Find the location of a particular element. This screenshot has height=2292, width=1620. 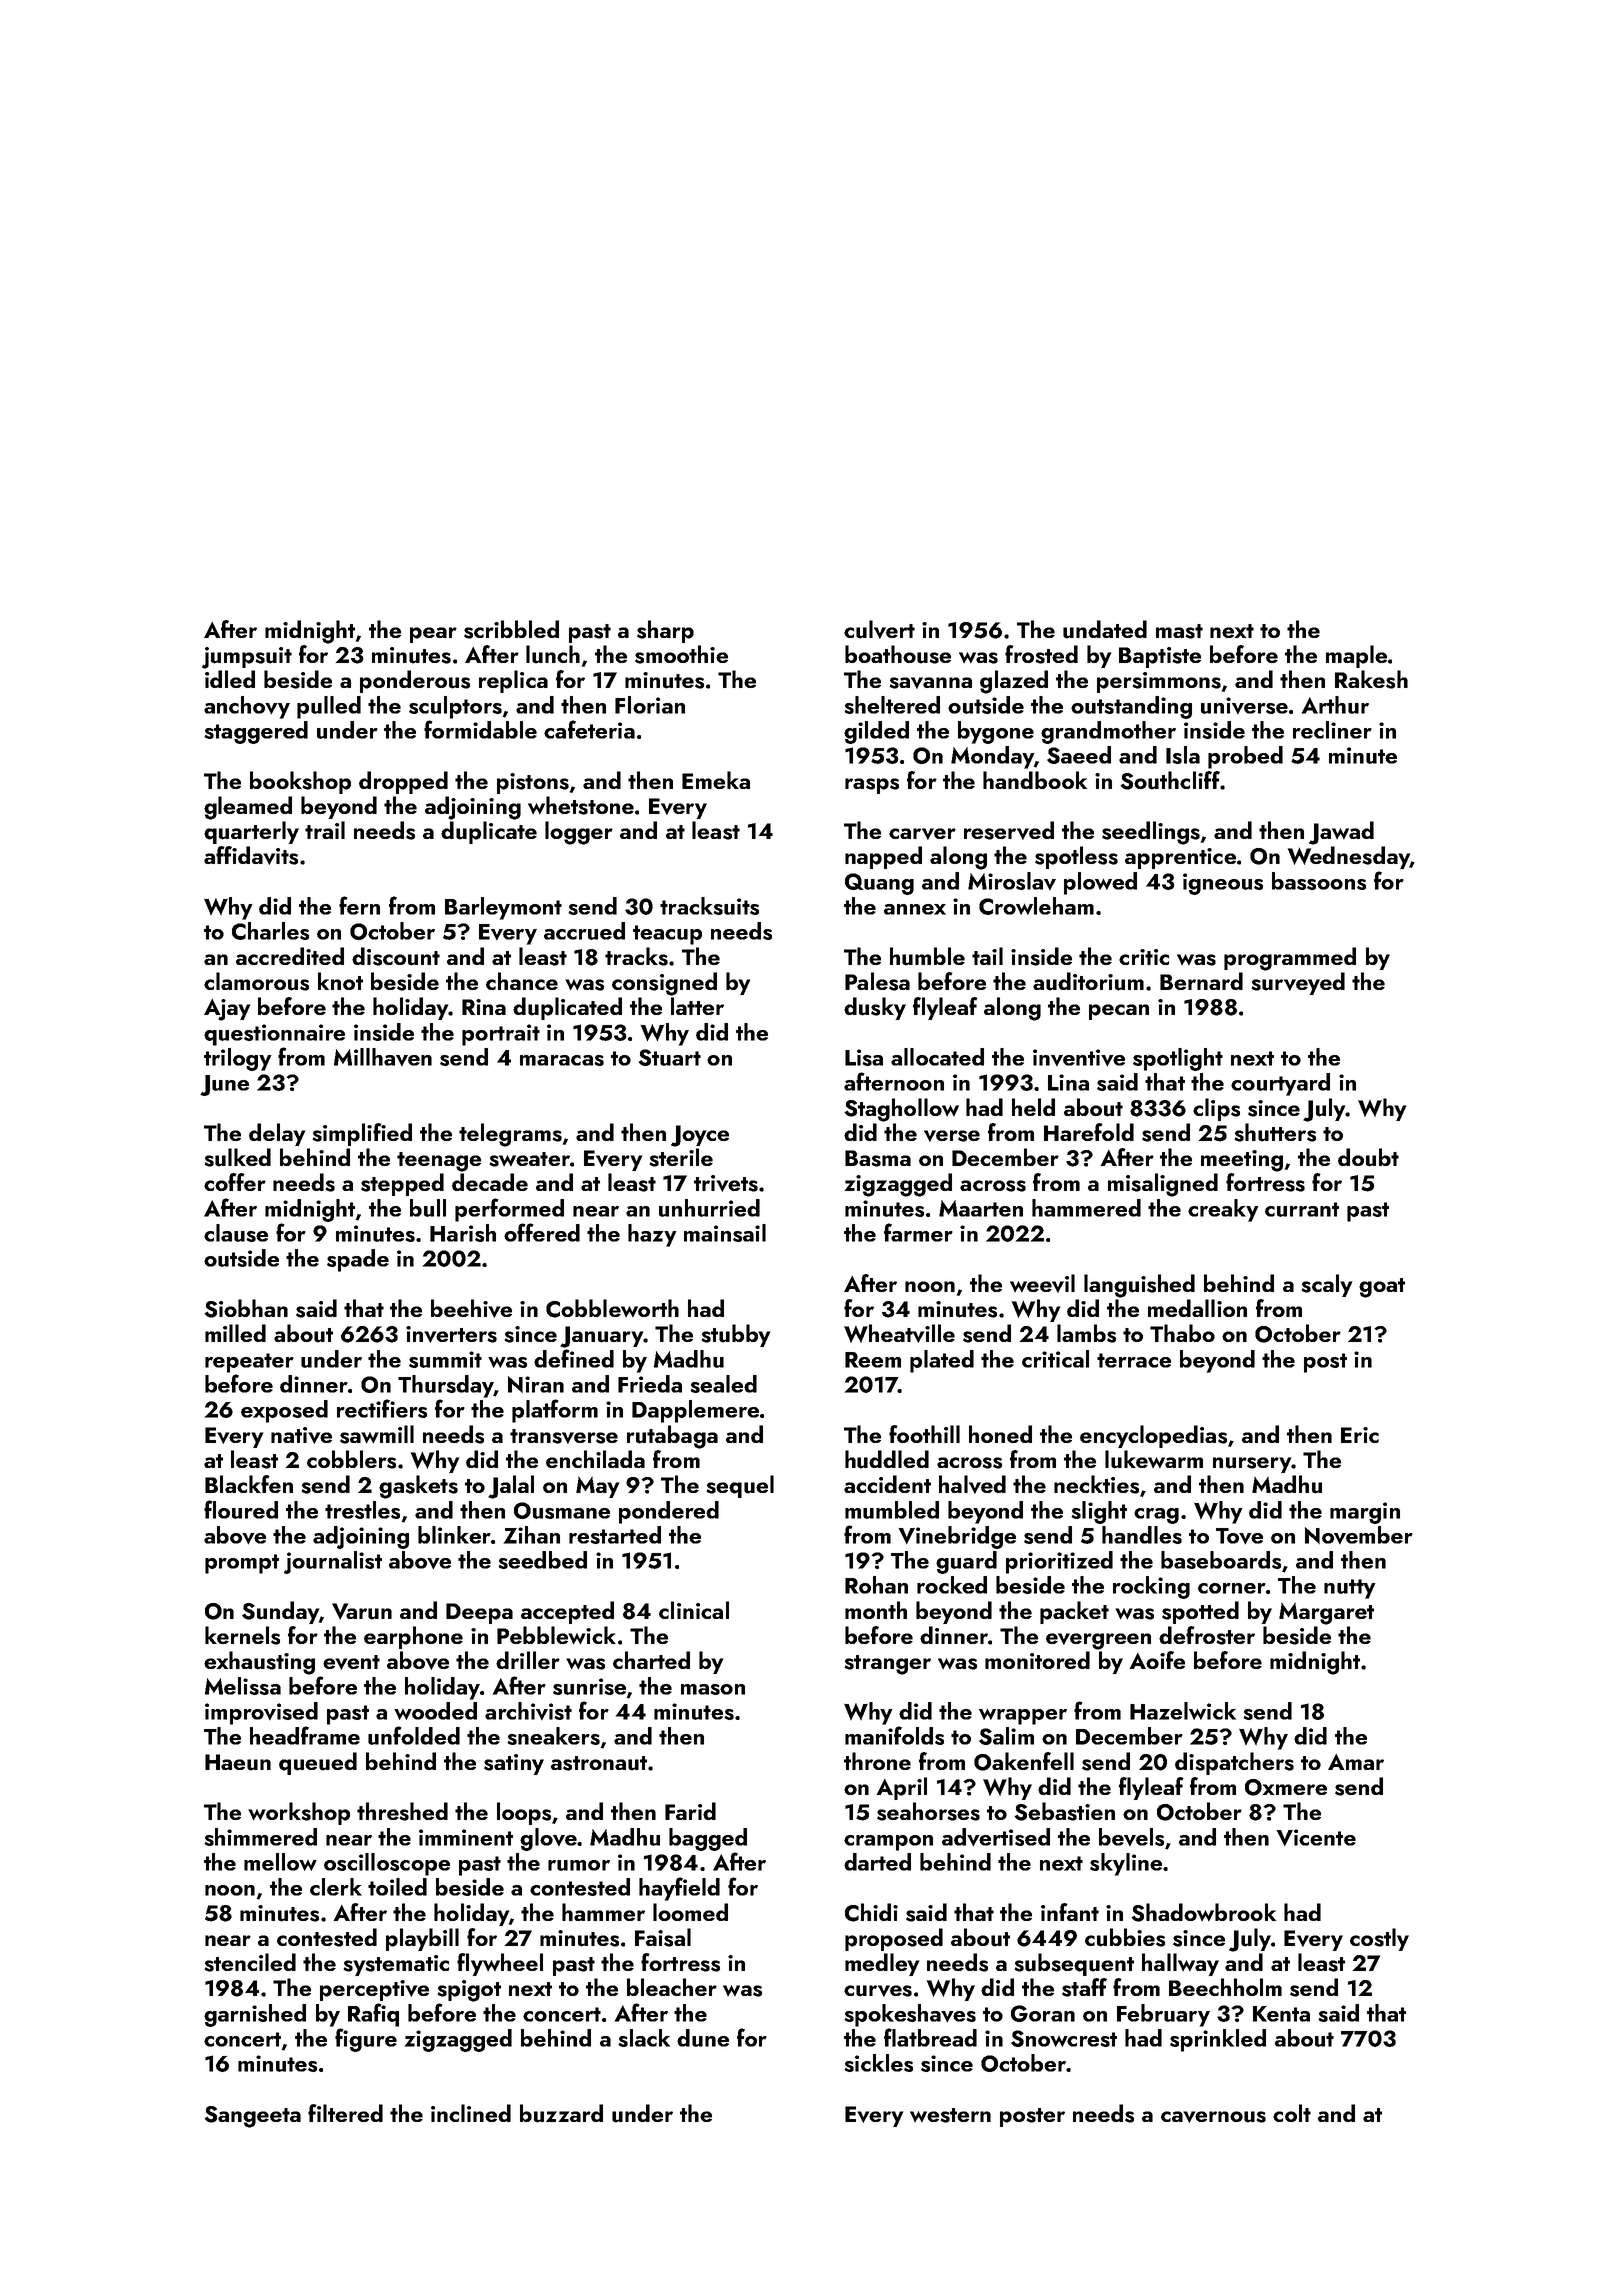

Sangeeta is located at coordinates (252, 2117).
